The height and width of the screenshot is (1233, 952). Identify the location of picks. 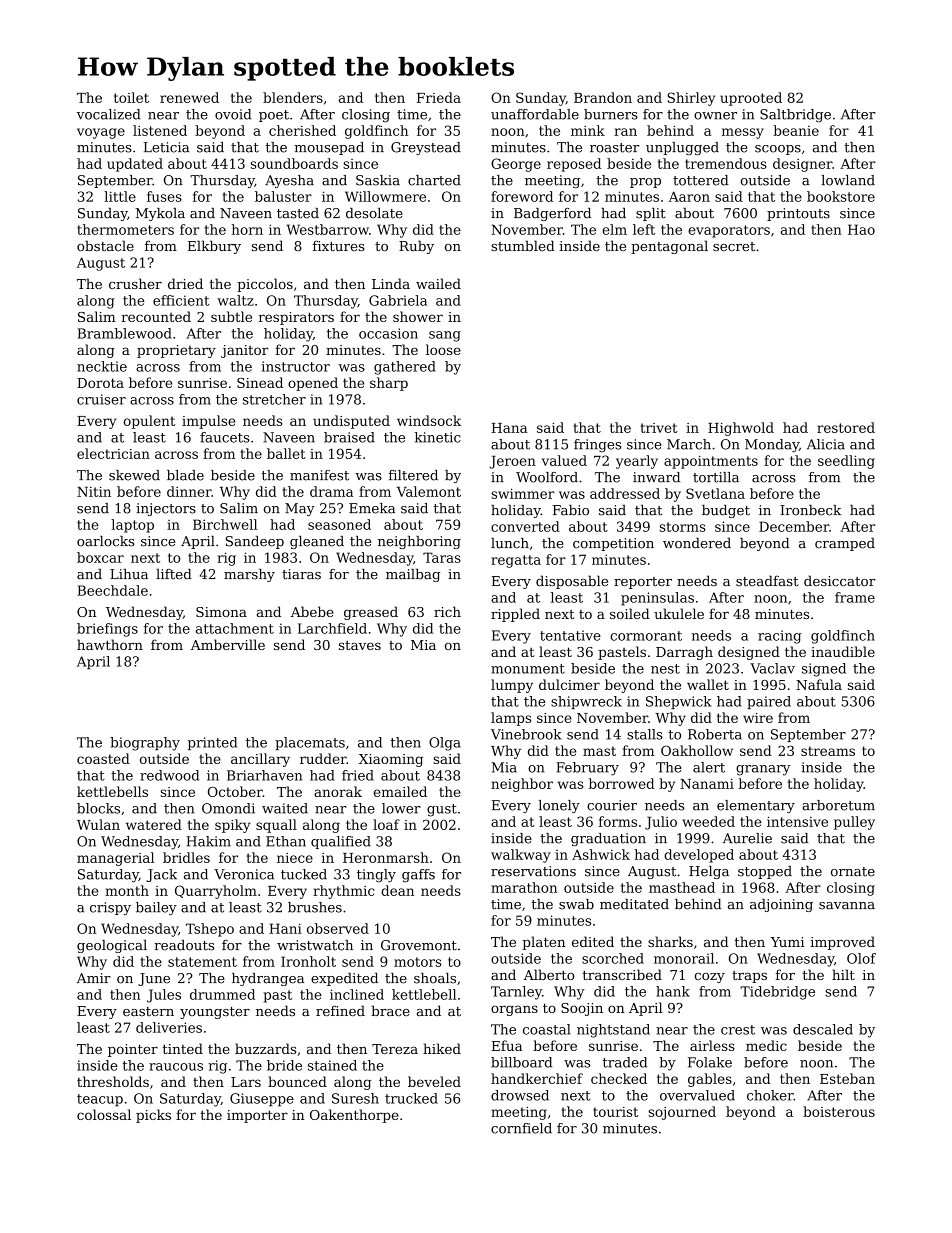
(153, 1116).
